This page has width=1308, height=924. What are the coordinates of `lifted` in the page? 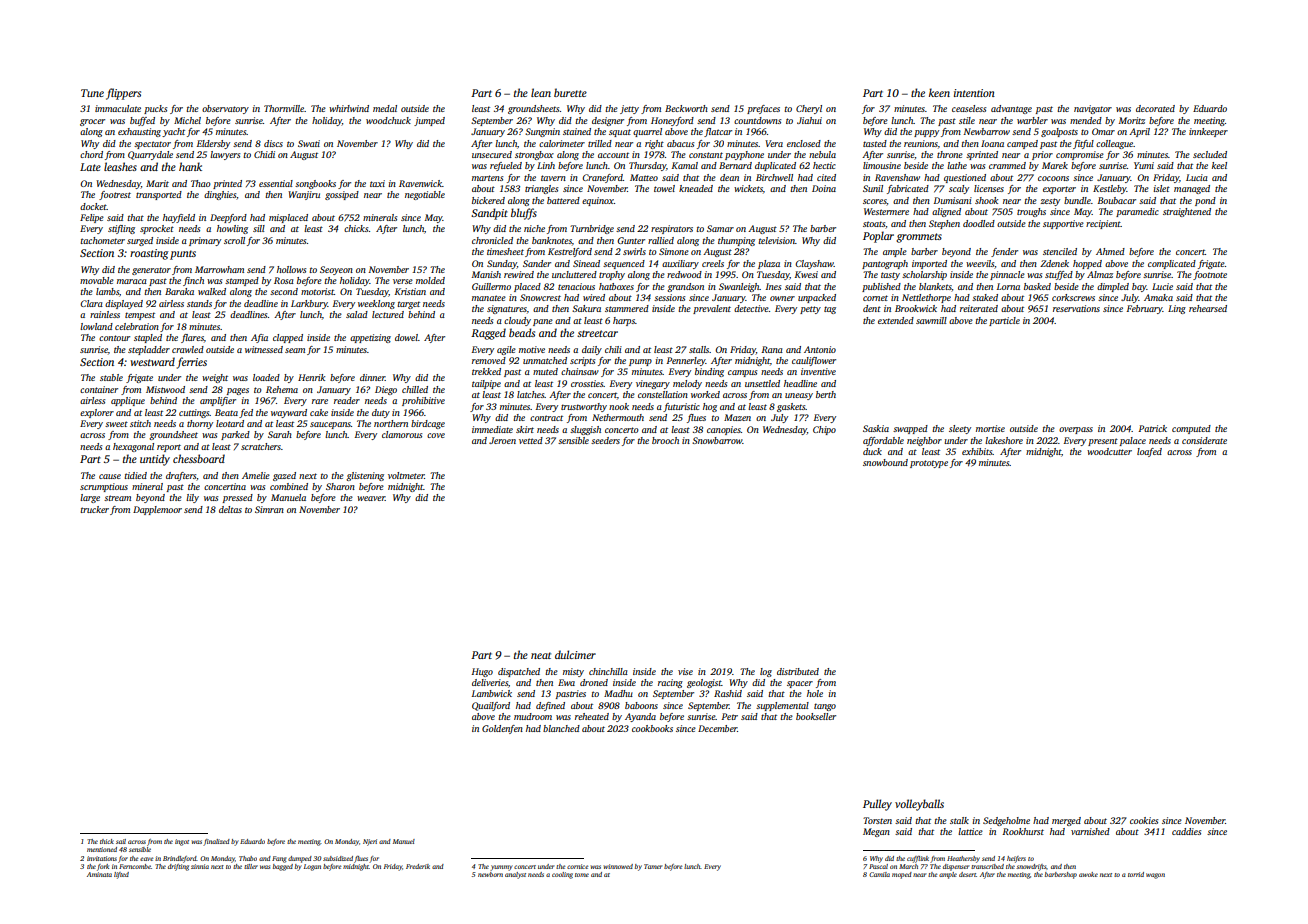 It's located at (121, 875).
